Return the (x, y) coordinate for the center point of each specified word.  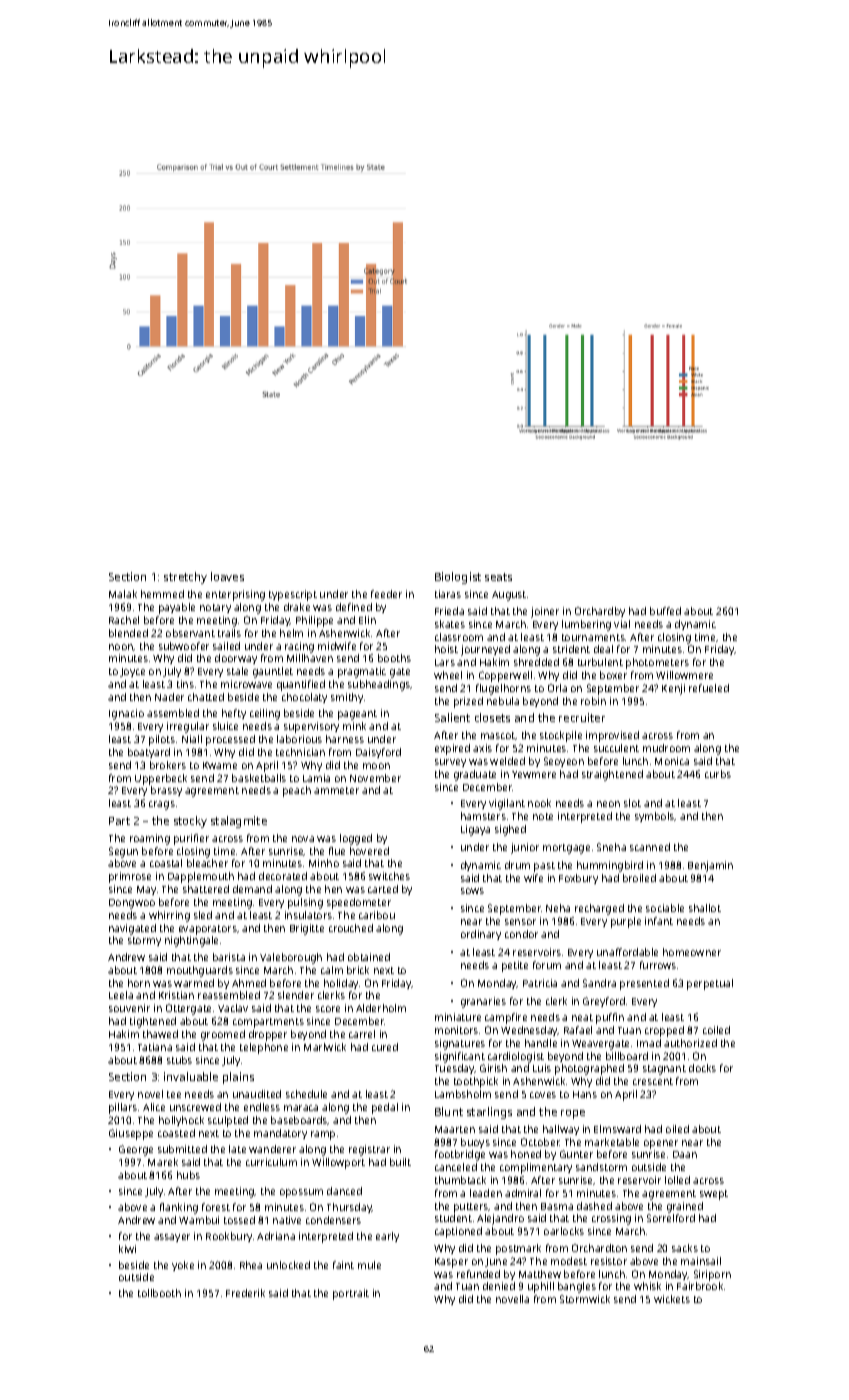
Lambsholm (463, 1094)
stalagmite (239, 822)
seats (498, 577)
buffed (665, 611)
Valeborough (291, 958)
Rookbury (229, 1237)
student (453, 1218)
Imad (649, 1043)
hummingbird (610, 866)
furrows (658, 965)
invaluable (191, 1076)
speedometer (359, 903)
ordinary (481, 935)
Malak (123, 594)
